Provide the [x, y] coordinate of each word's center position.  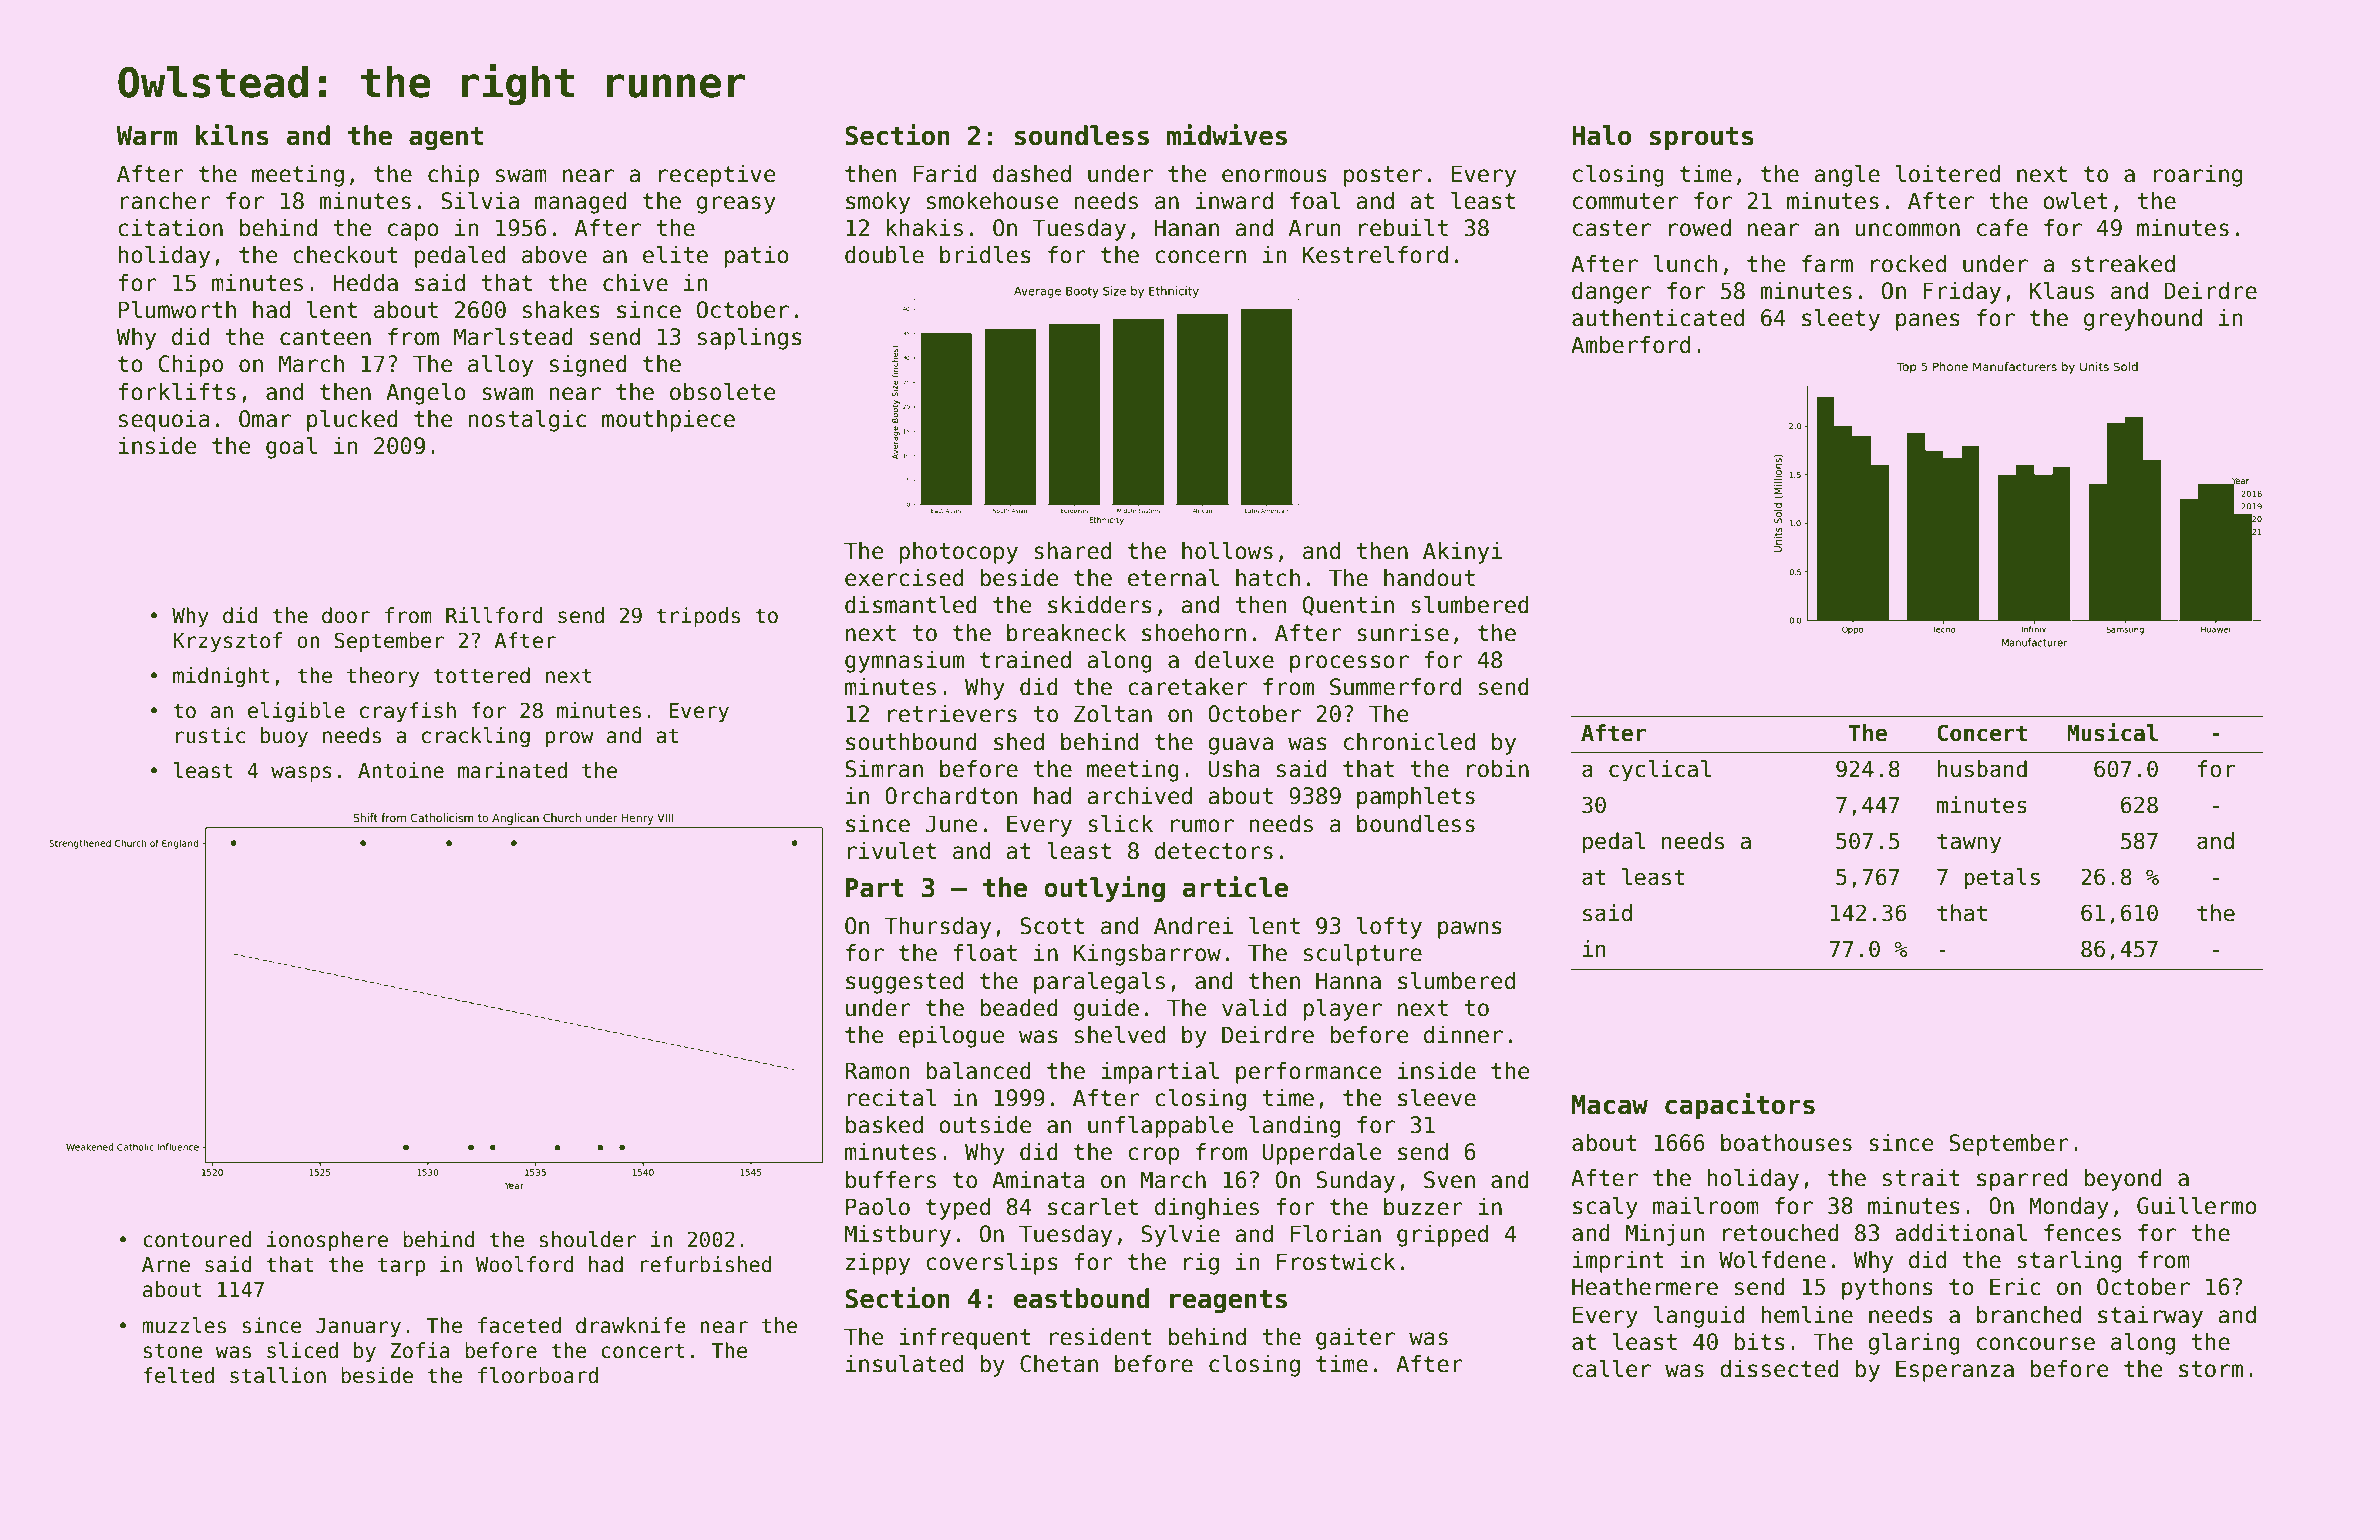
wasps [301, 774]
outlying [1104, 889]
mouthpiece [668, 421]
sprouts [1701, 138]
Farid [945, 174]
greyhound [2143, 320]
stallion [278, 1375]
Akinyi [1462, 553]
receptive [717, 176]
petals [2002, 879]
